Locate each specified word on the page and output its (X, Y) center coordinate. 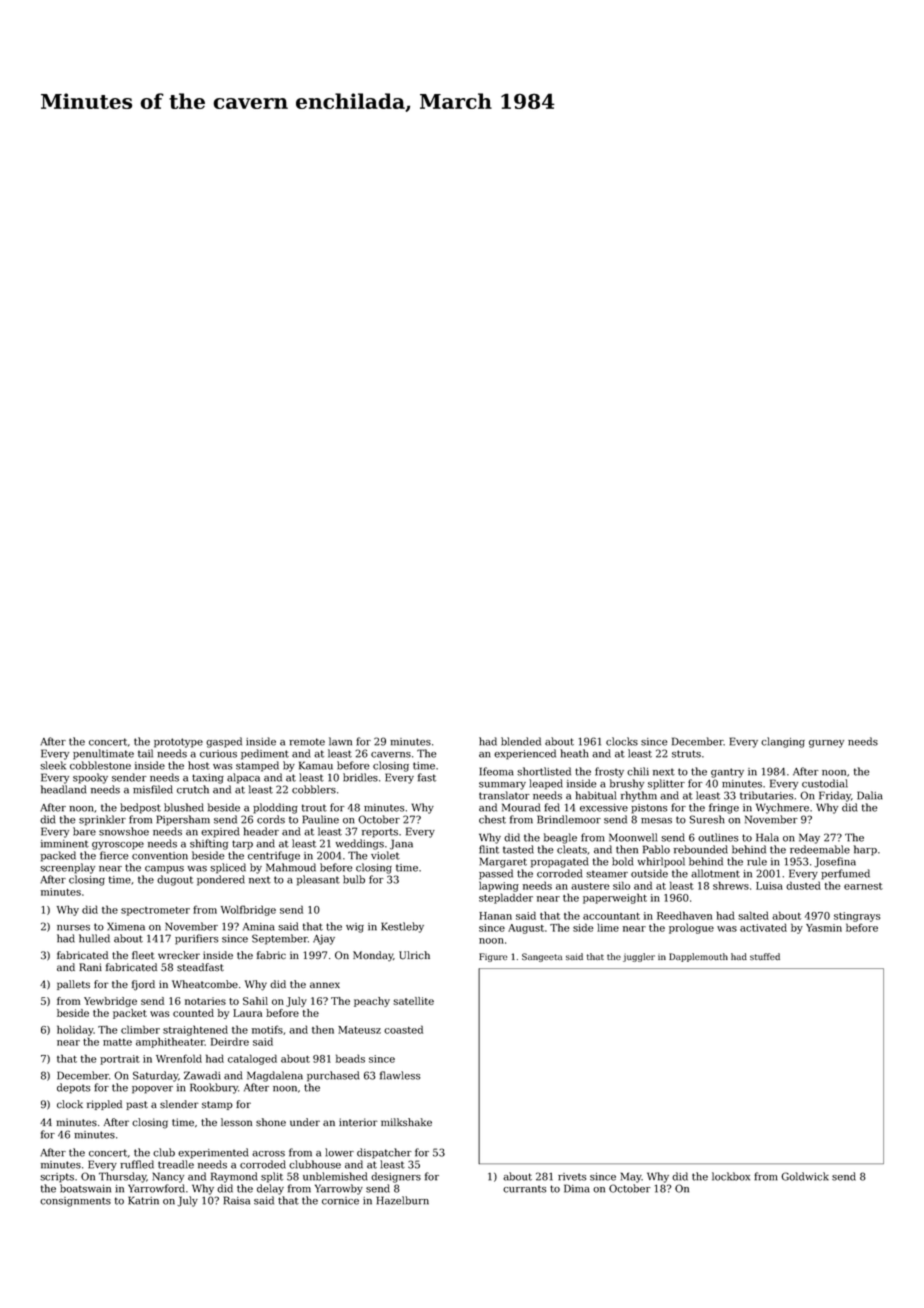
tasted (518, 849)
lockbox (731, 1176)
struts (686, 754)
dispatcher (384, 1153)
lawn (340, 741)
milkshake (406, 1122)
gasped (224, 742)
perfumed (845, 874)
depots (73, 1088)
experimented (213, 1153)
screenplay (67, 868)
